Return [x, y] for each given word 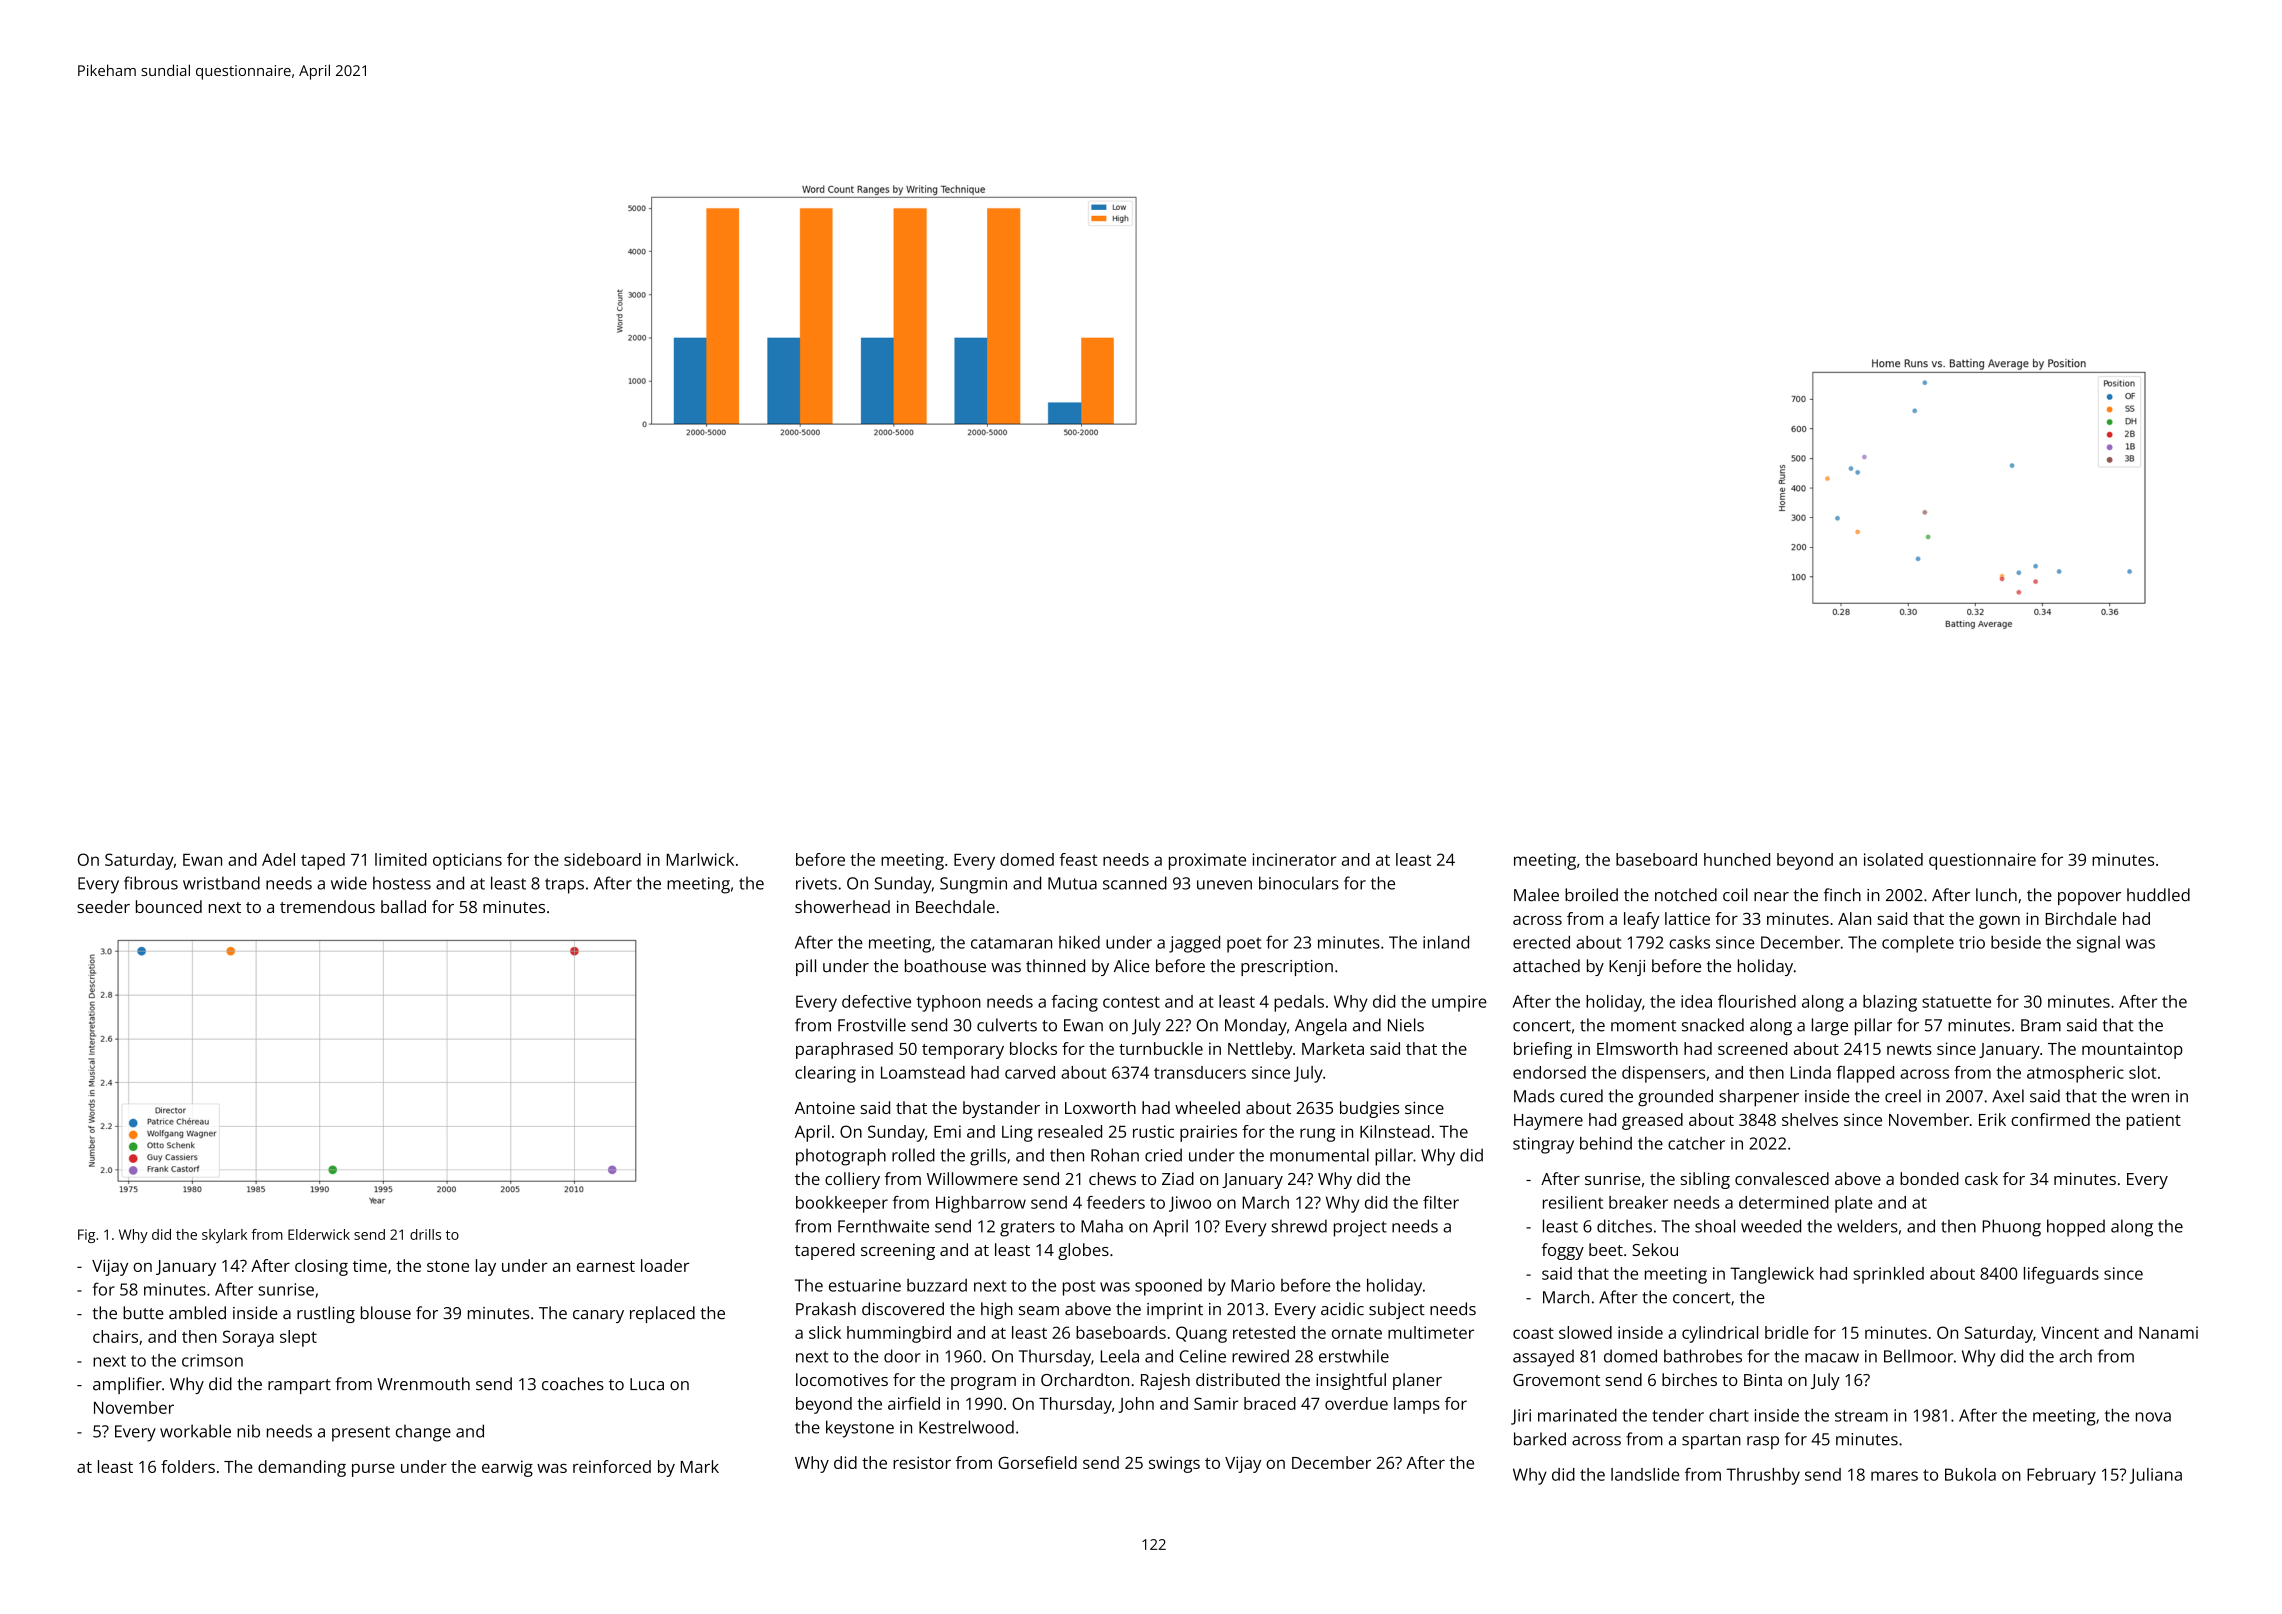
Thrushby [1763, 1476]
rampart [299, 1386]
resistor [922, 1462]
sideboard [602, 859]
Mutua [1072, 883]
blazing [1890, 1003]
